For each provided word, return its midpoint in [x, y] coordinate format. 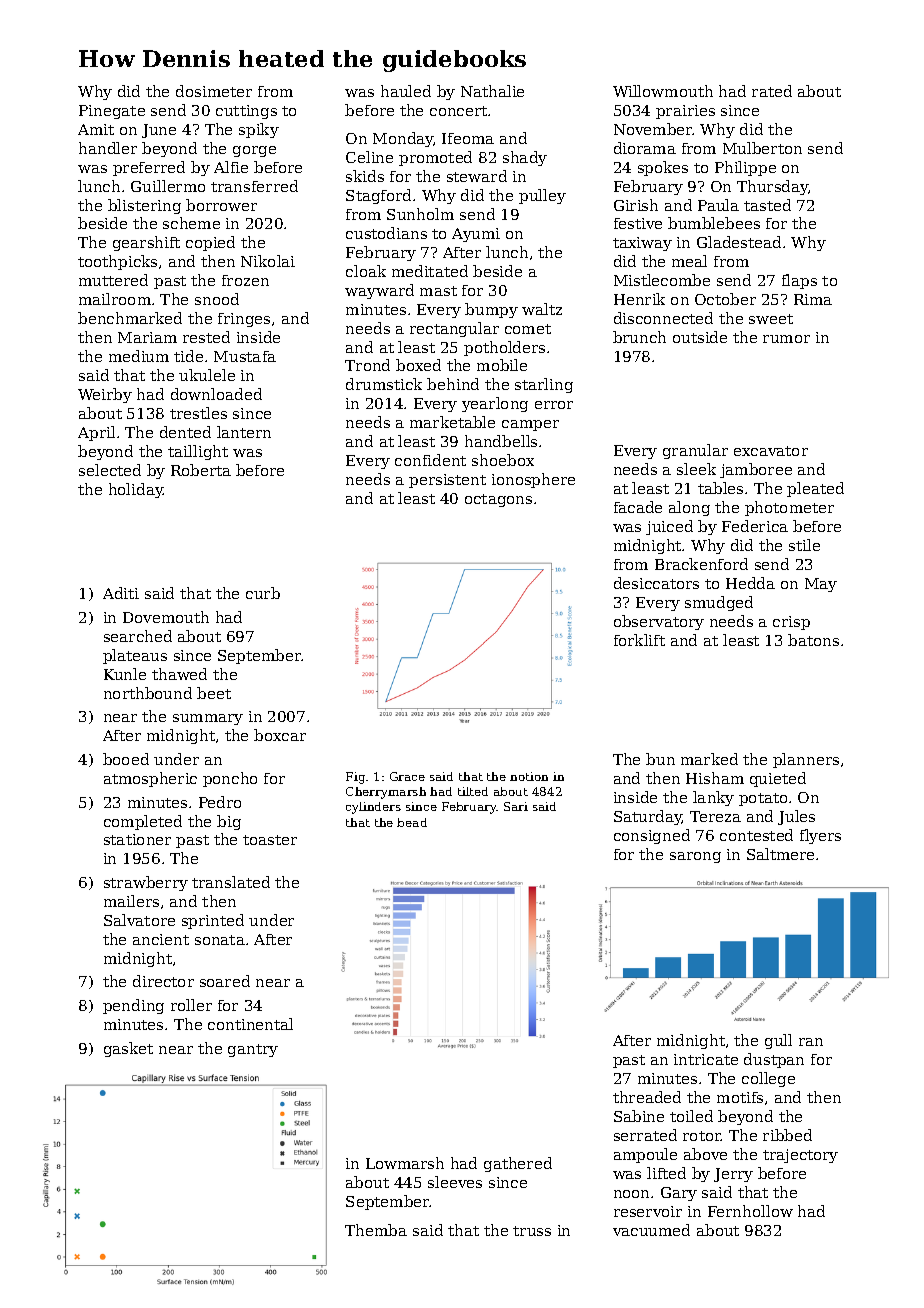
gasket [128, 1049]
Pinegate [112, 112]
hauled [406, 91]
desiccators [656, 583]
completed [143, 822]
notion [529, 776]
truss [532, 1231]
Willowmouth [663, 91]
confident [430, 460]
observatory [659, 622]
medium [139, 356]
